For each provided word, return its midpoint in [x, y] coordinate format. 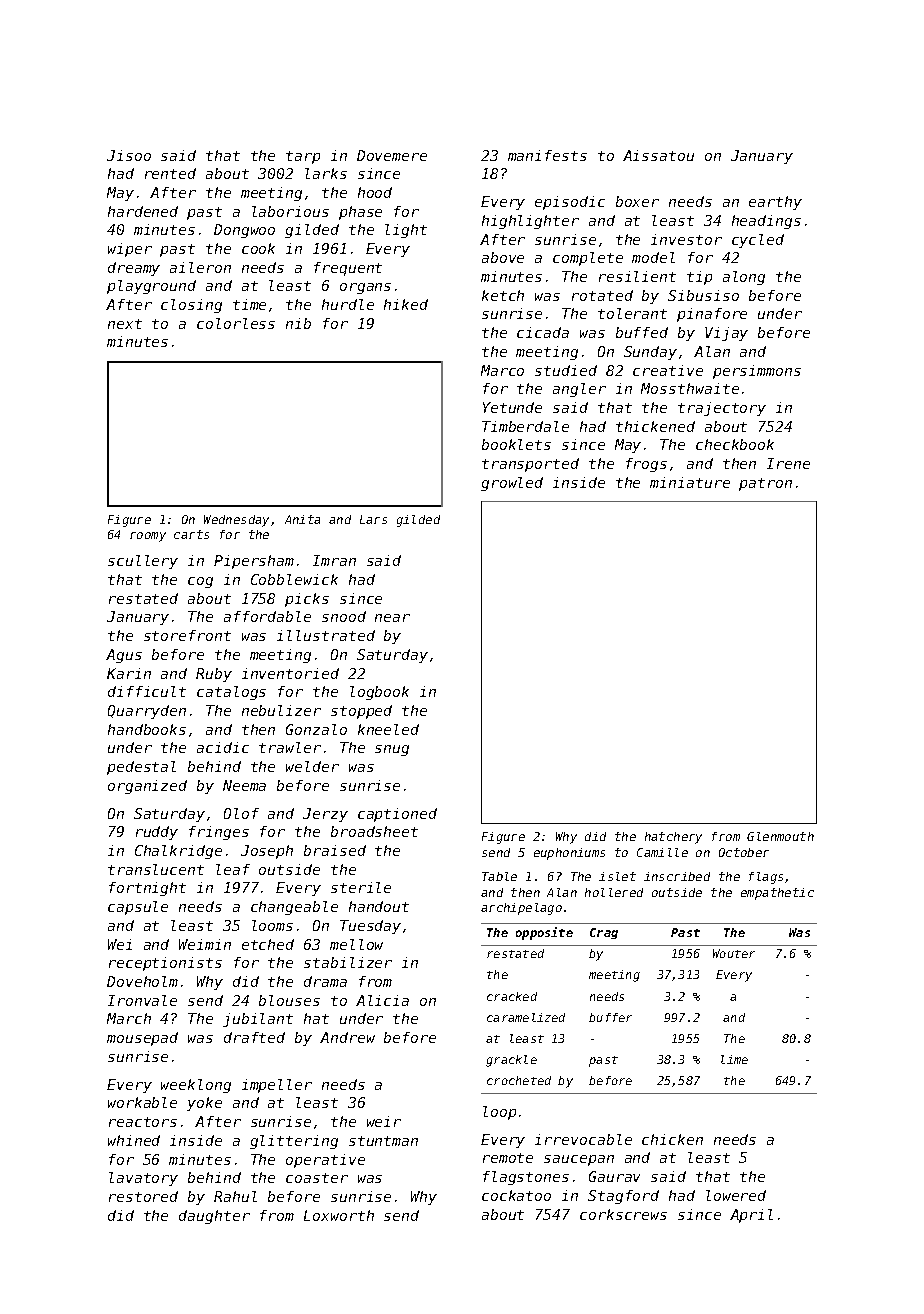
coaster [317, 1178]
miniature [690, 482]
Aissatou [658, 155]
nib [298, 323]
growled [512, 484]
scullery [143, 562]
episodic [570, 203]
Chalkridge [178, 852]
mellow [356, 944]
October [744, 852]
